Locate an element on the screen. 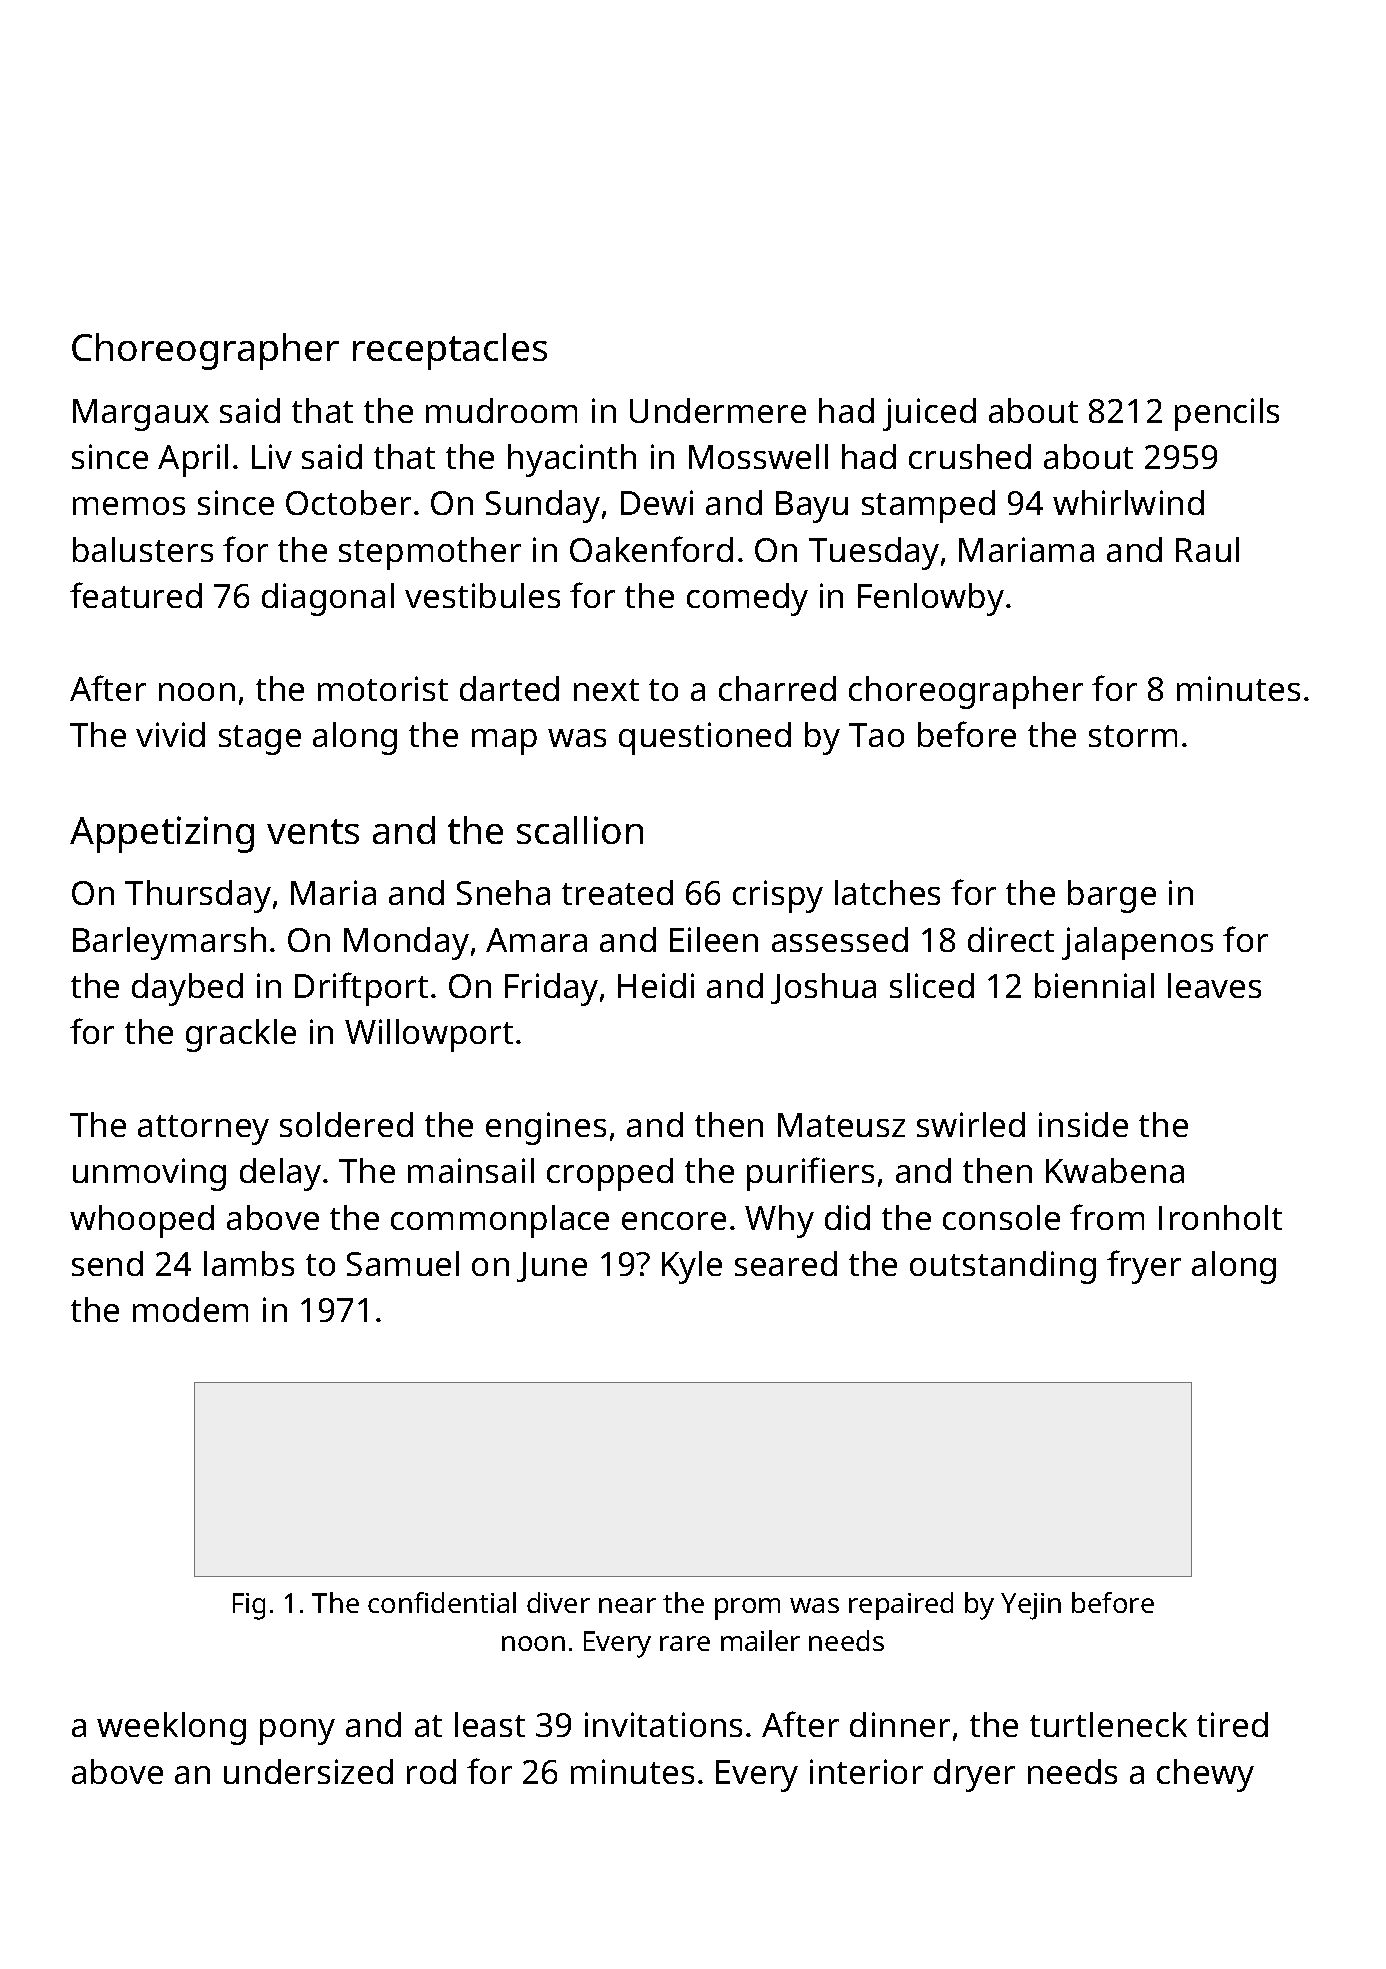 Image resolution: width=1386 pixels, height=1969 pixels. Margaux is located at coordinates (141, 415).
